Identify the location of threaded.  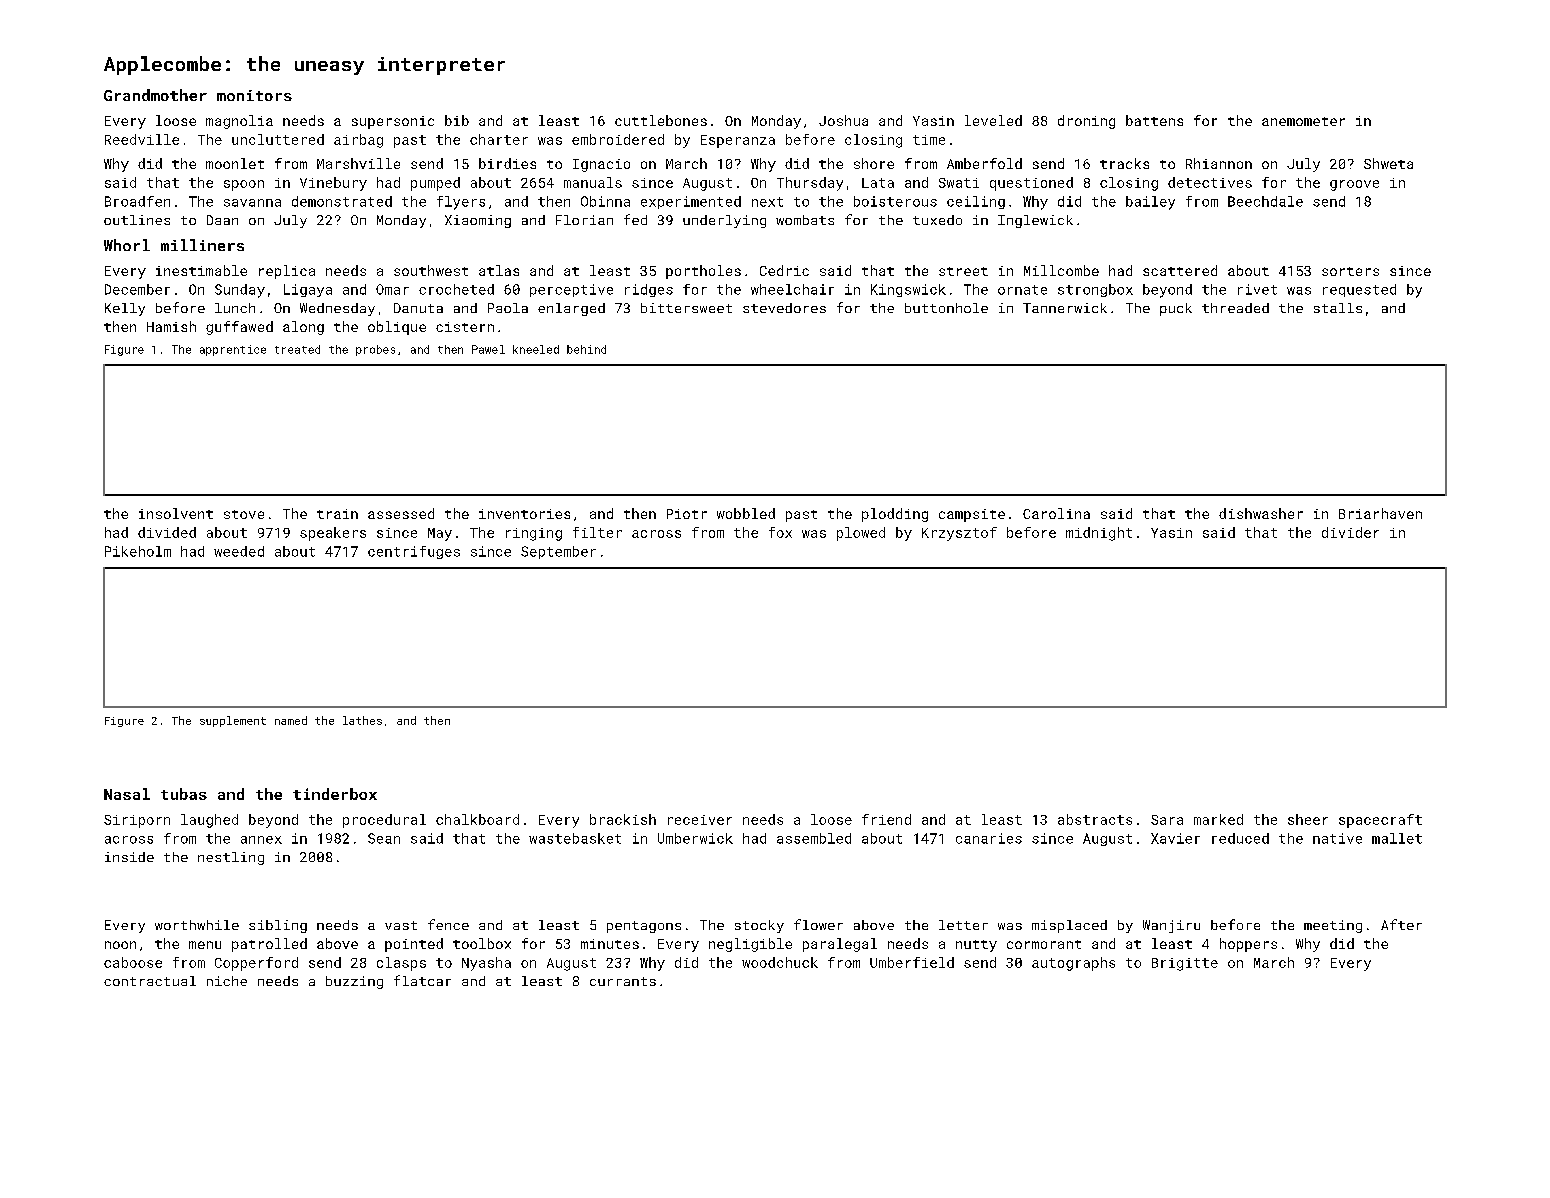
(1235, 308).
